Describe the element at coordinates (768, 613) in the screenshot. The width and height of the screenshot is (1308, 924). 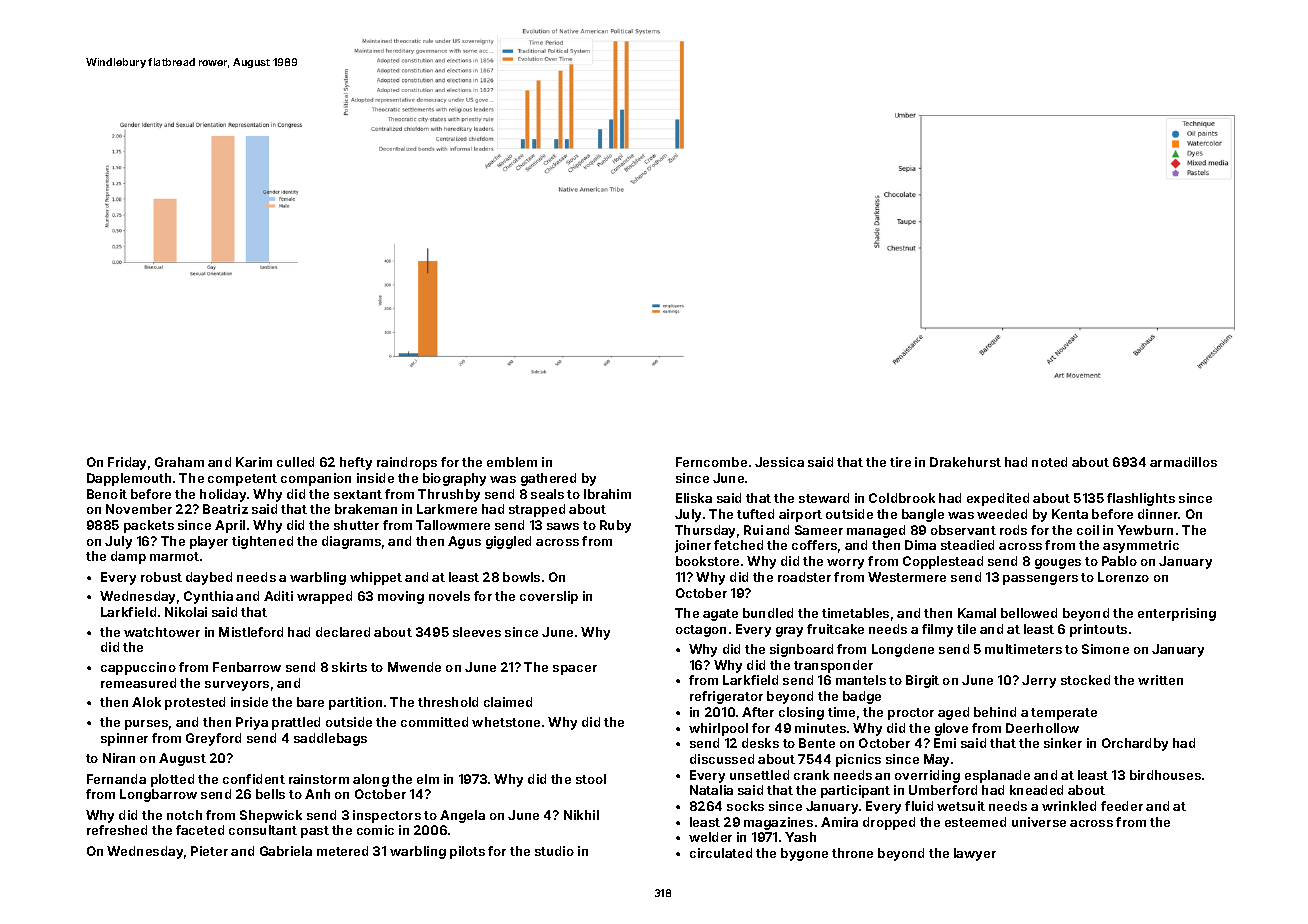
I see `bundled` at that location.
